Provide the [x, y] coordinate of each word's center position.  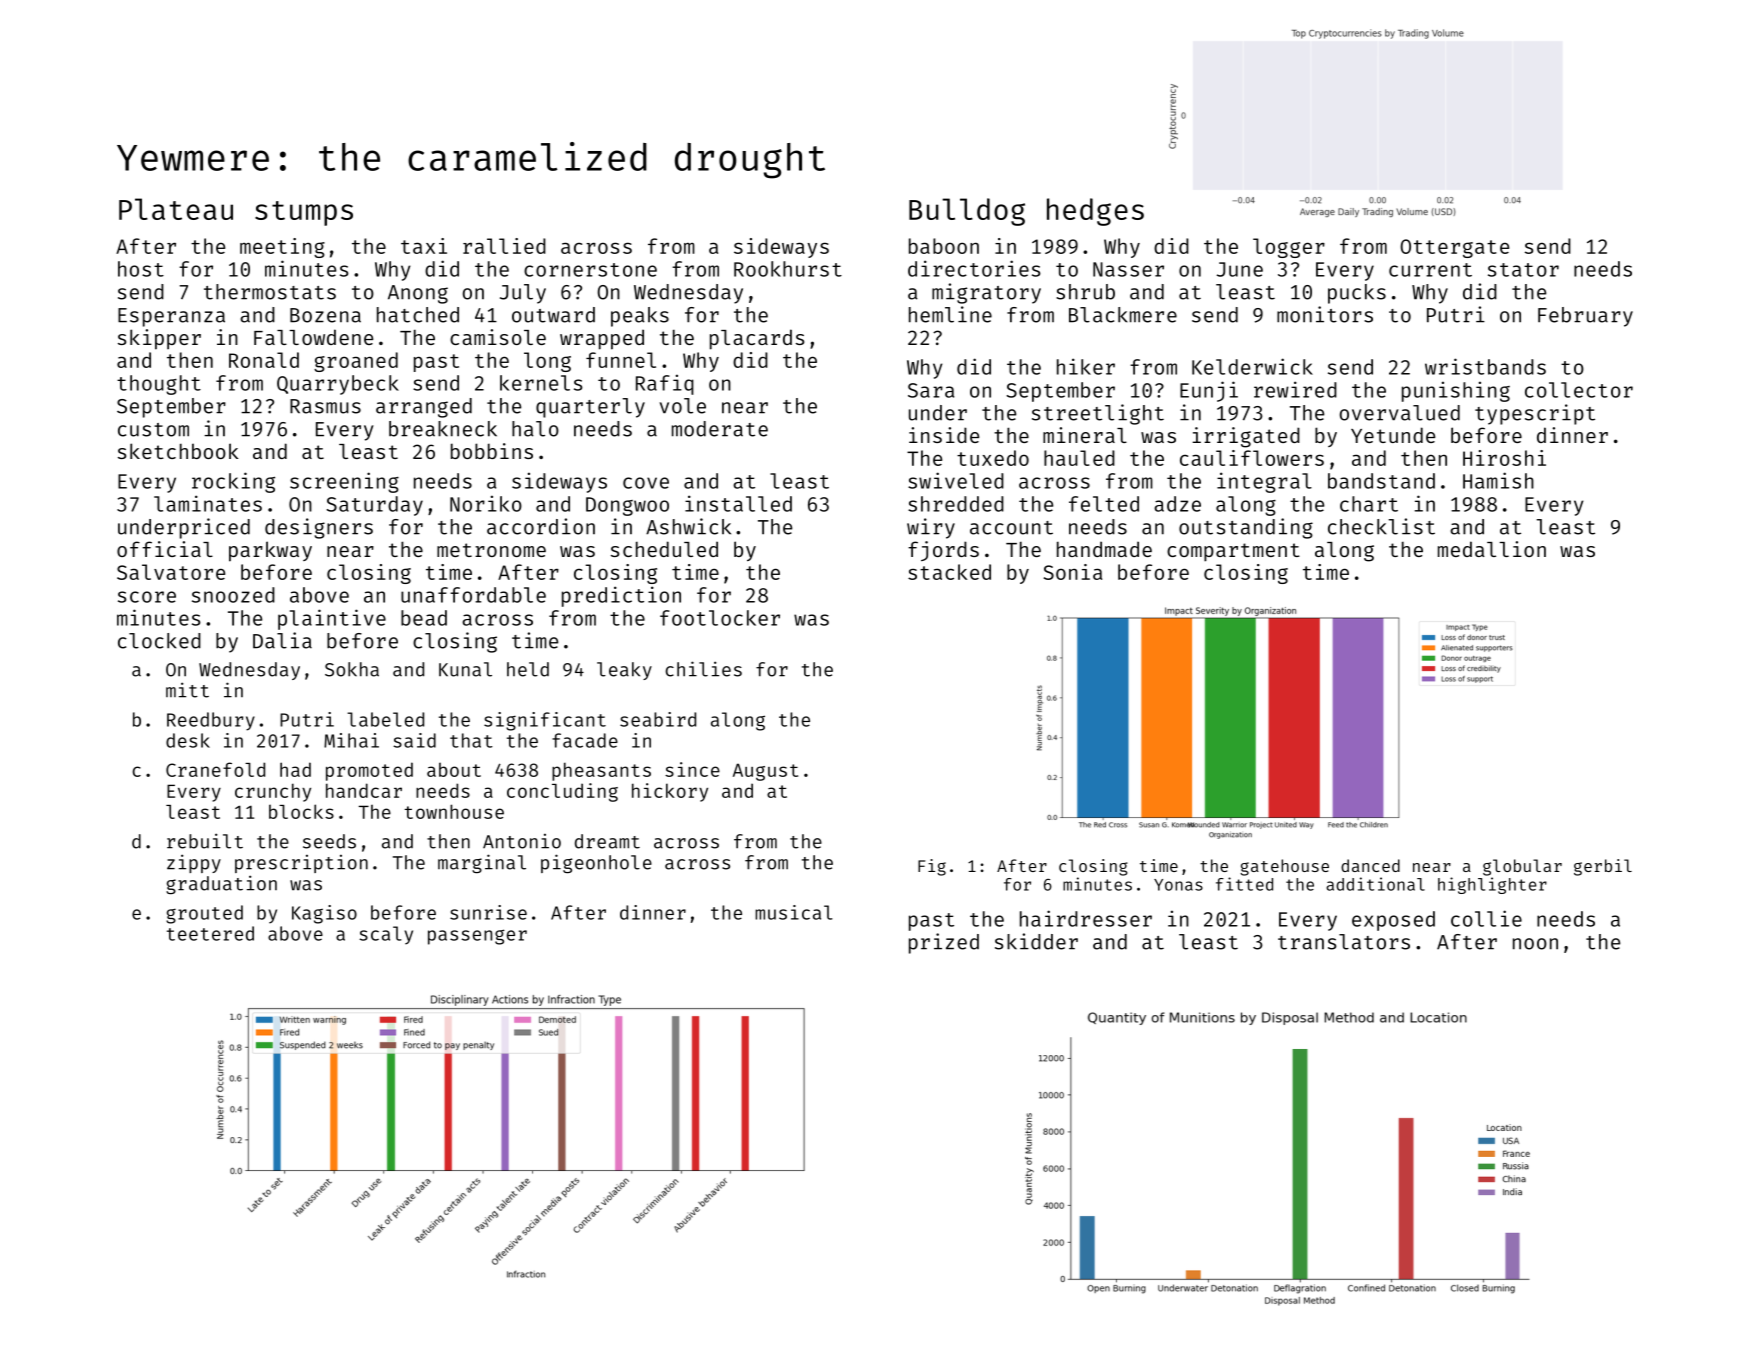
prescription [301, 864]
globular [1522, 867]
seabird [658, 719]
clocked [159, 641]
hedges [1095, 212]
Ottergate [1454, 248]
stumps [304, 213]
